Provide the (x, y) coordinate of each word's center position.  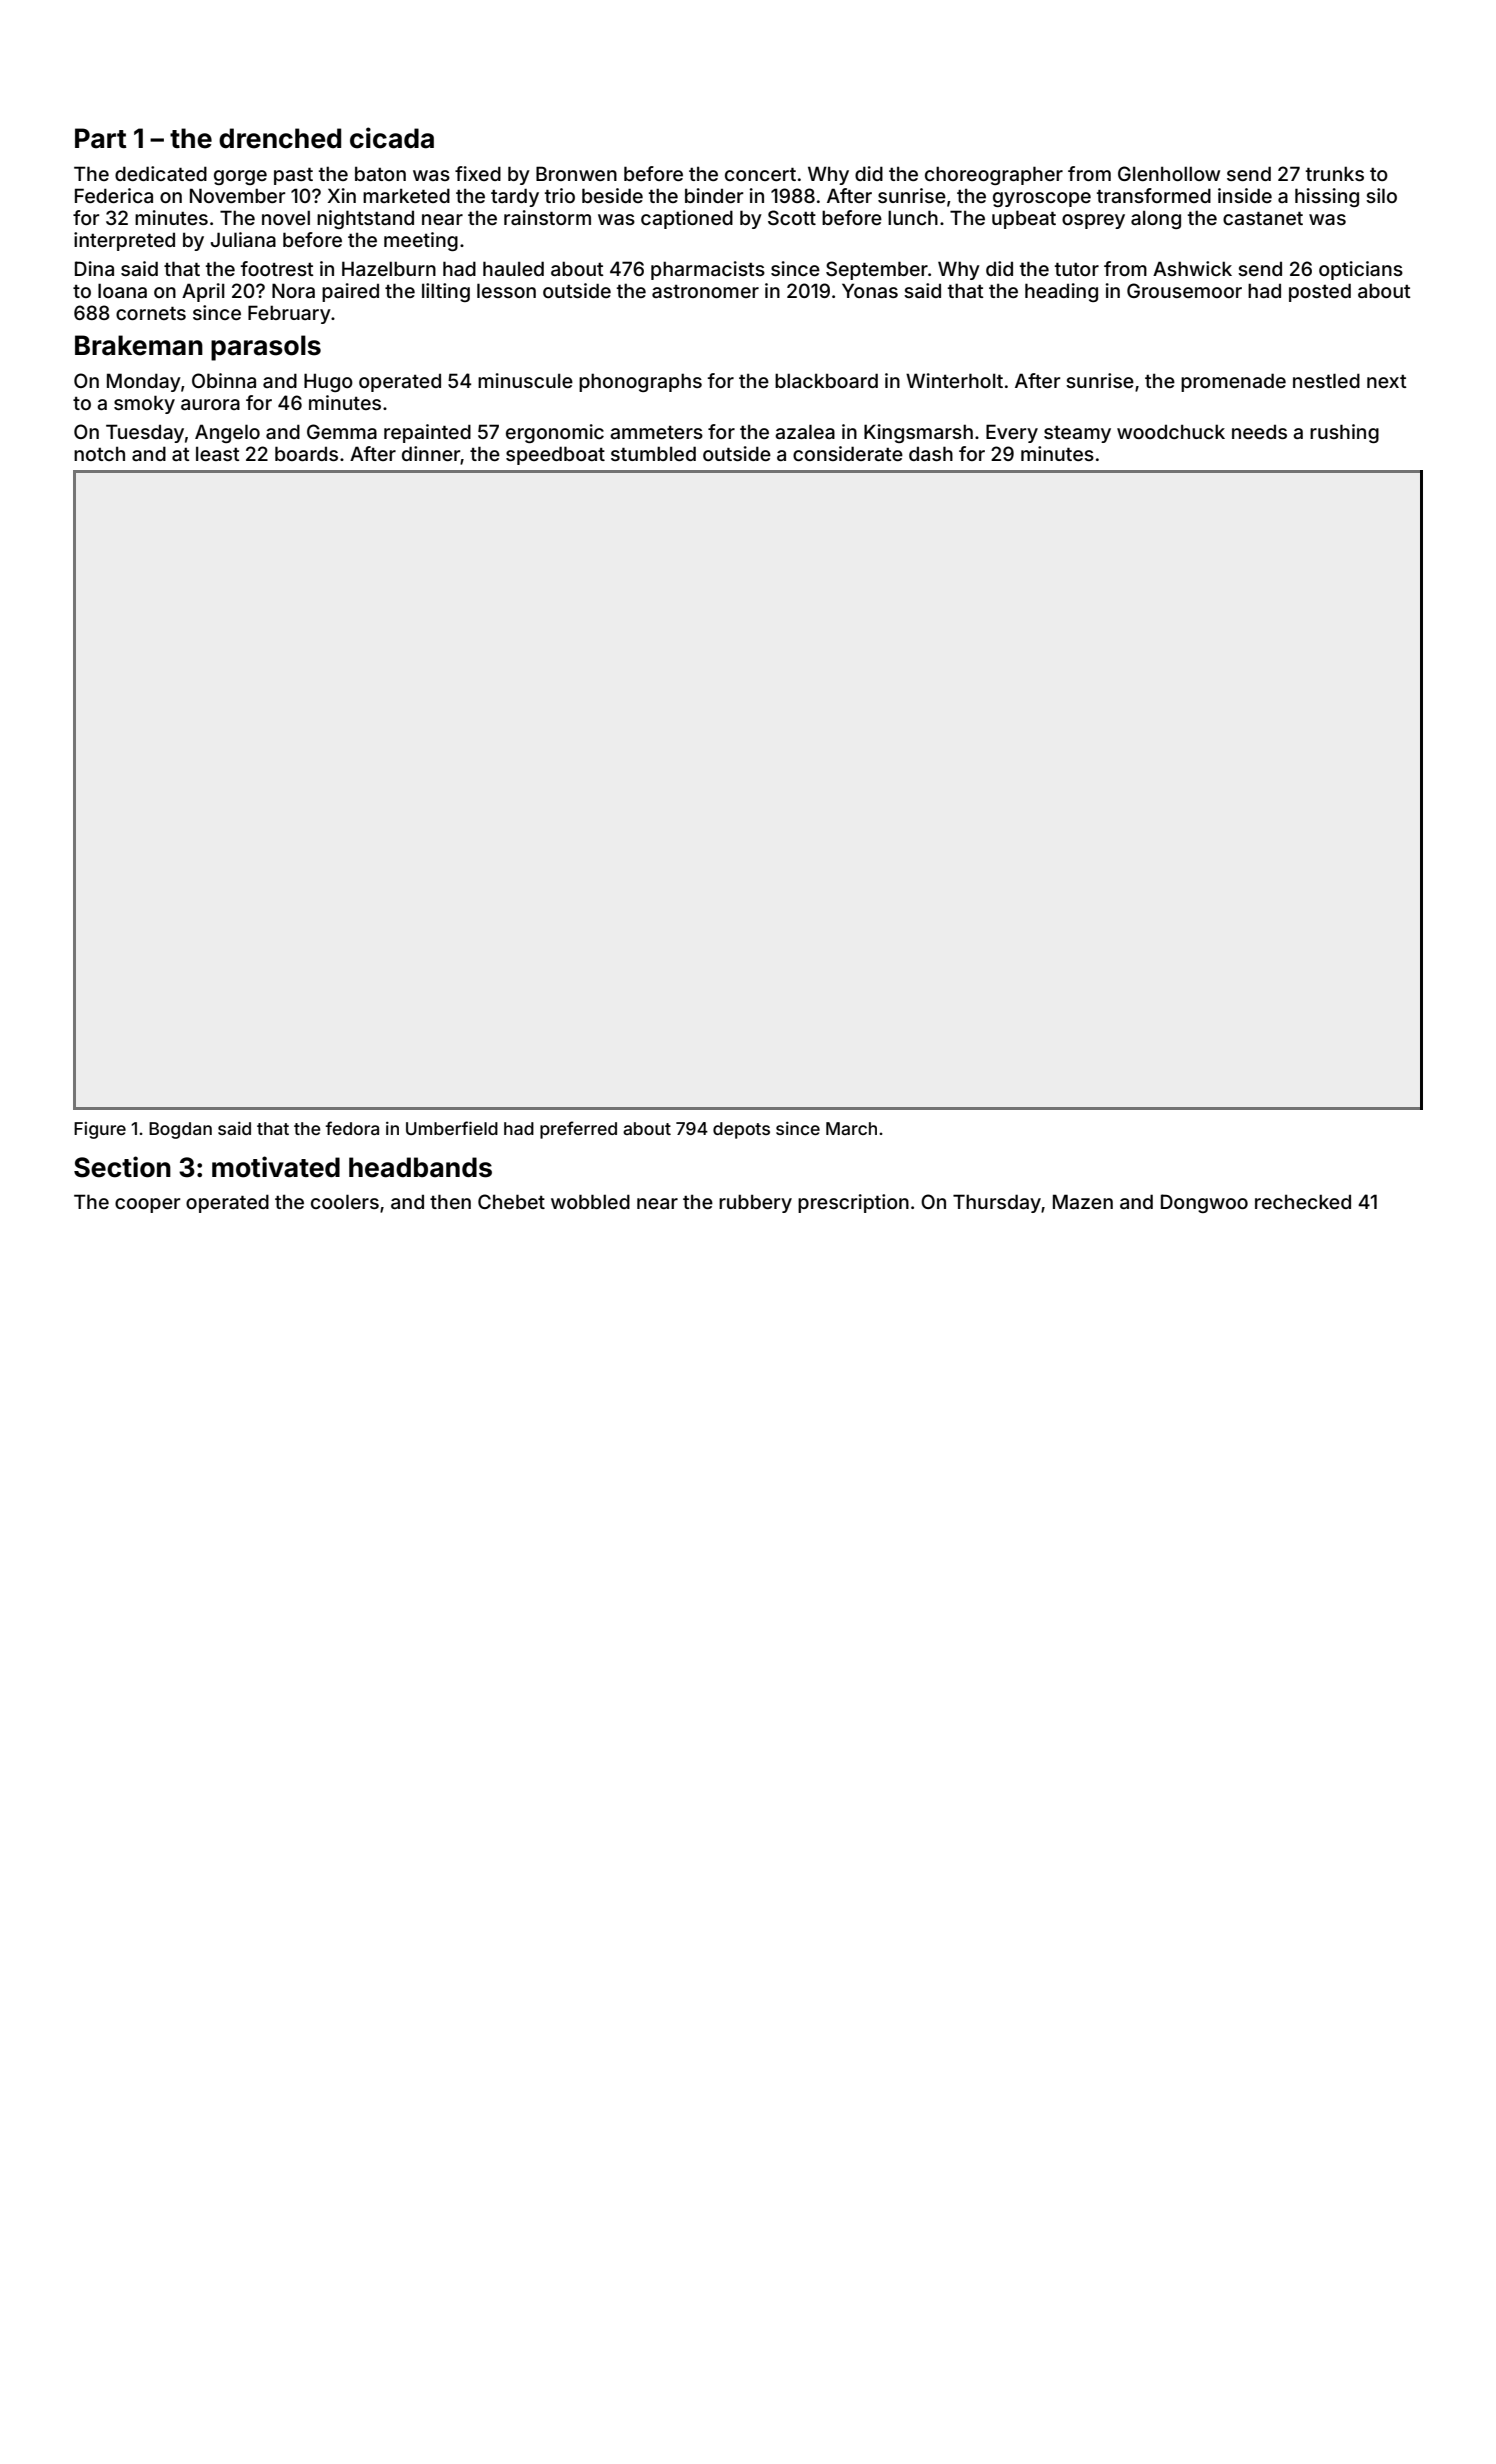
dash (931, 453)
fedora (352, 1128)
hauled (513, 268)
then (450, 1201)
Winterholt (954, 380)
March (851, 1128)
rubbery (755, 1203)
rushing (1344, 433)
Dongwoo (1204, 1203)
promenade (1233, 382)
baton (380, 173)
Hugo (328, 382)
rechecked (1303, 1201)
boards (306, 453)
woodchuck (1171, 431)
